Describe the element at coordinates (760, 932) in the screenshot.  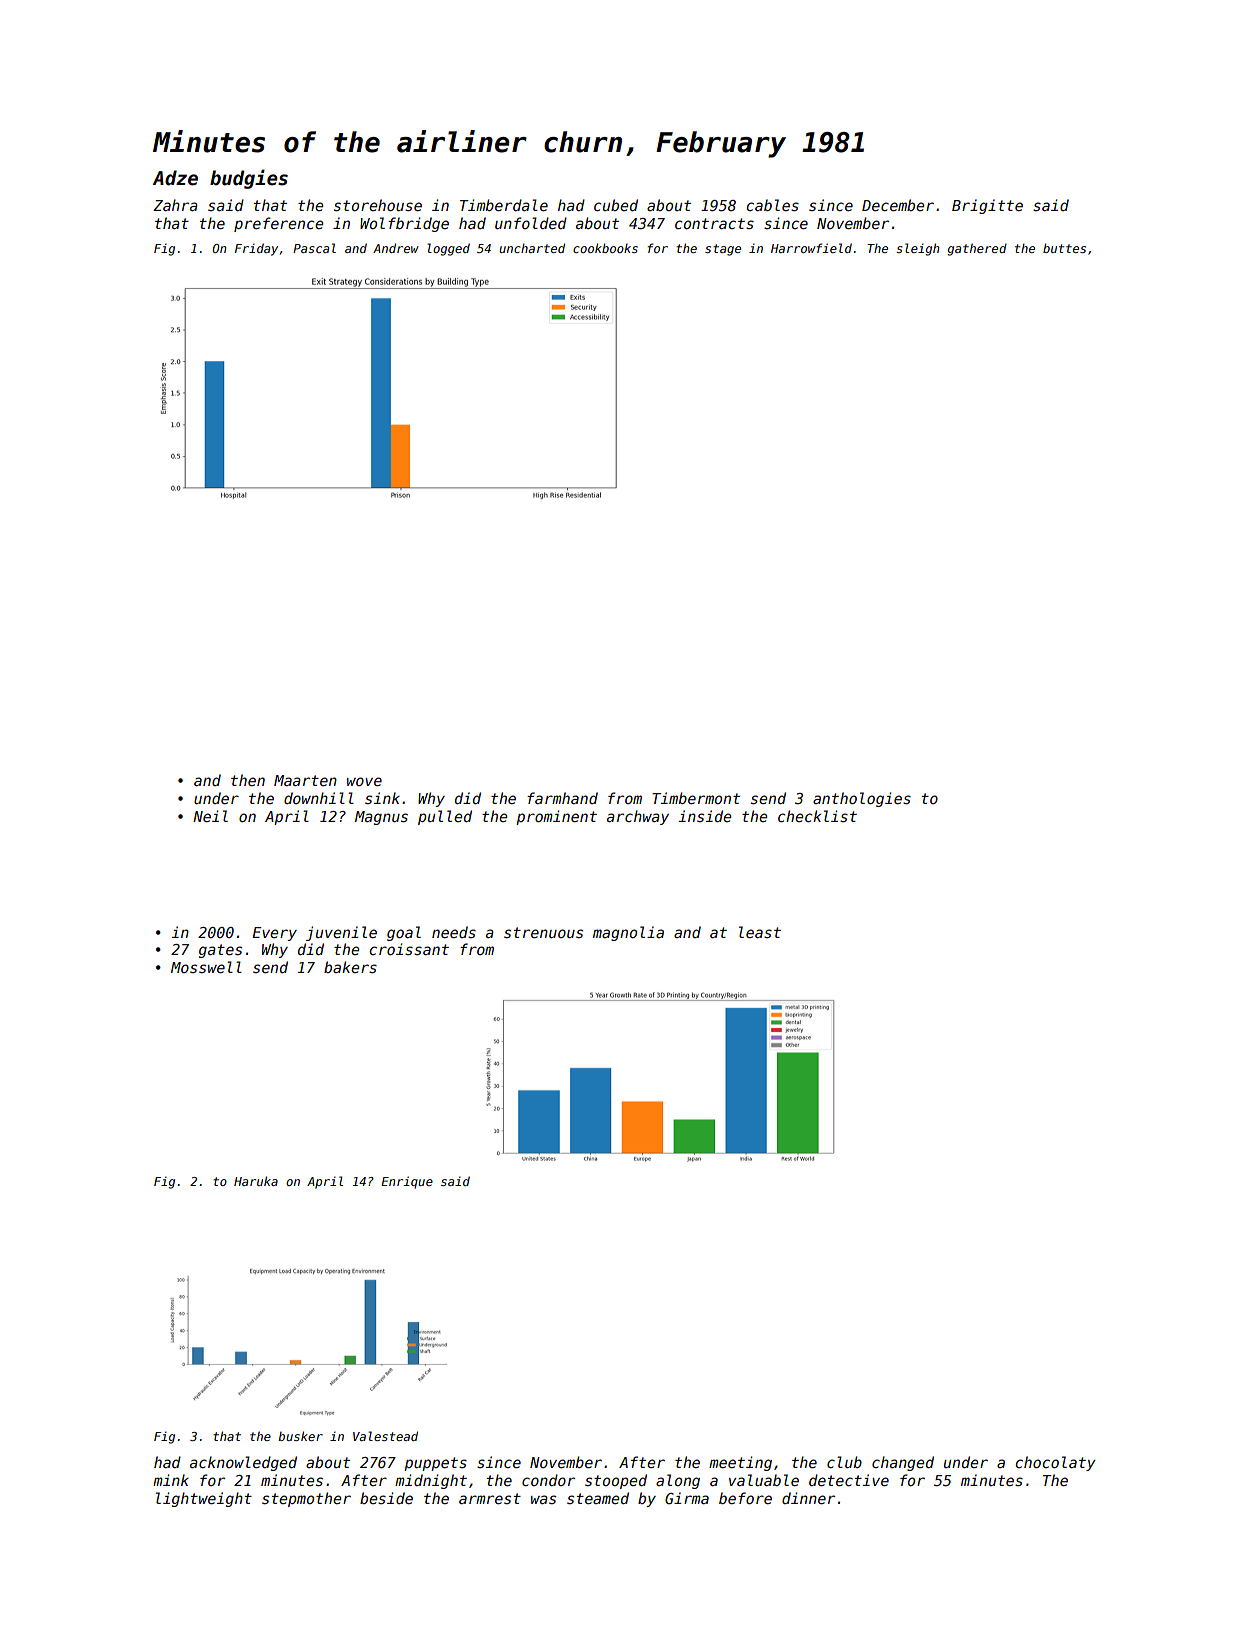
I see `least` at that location.
